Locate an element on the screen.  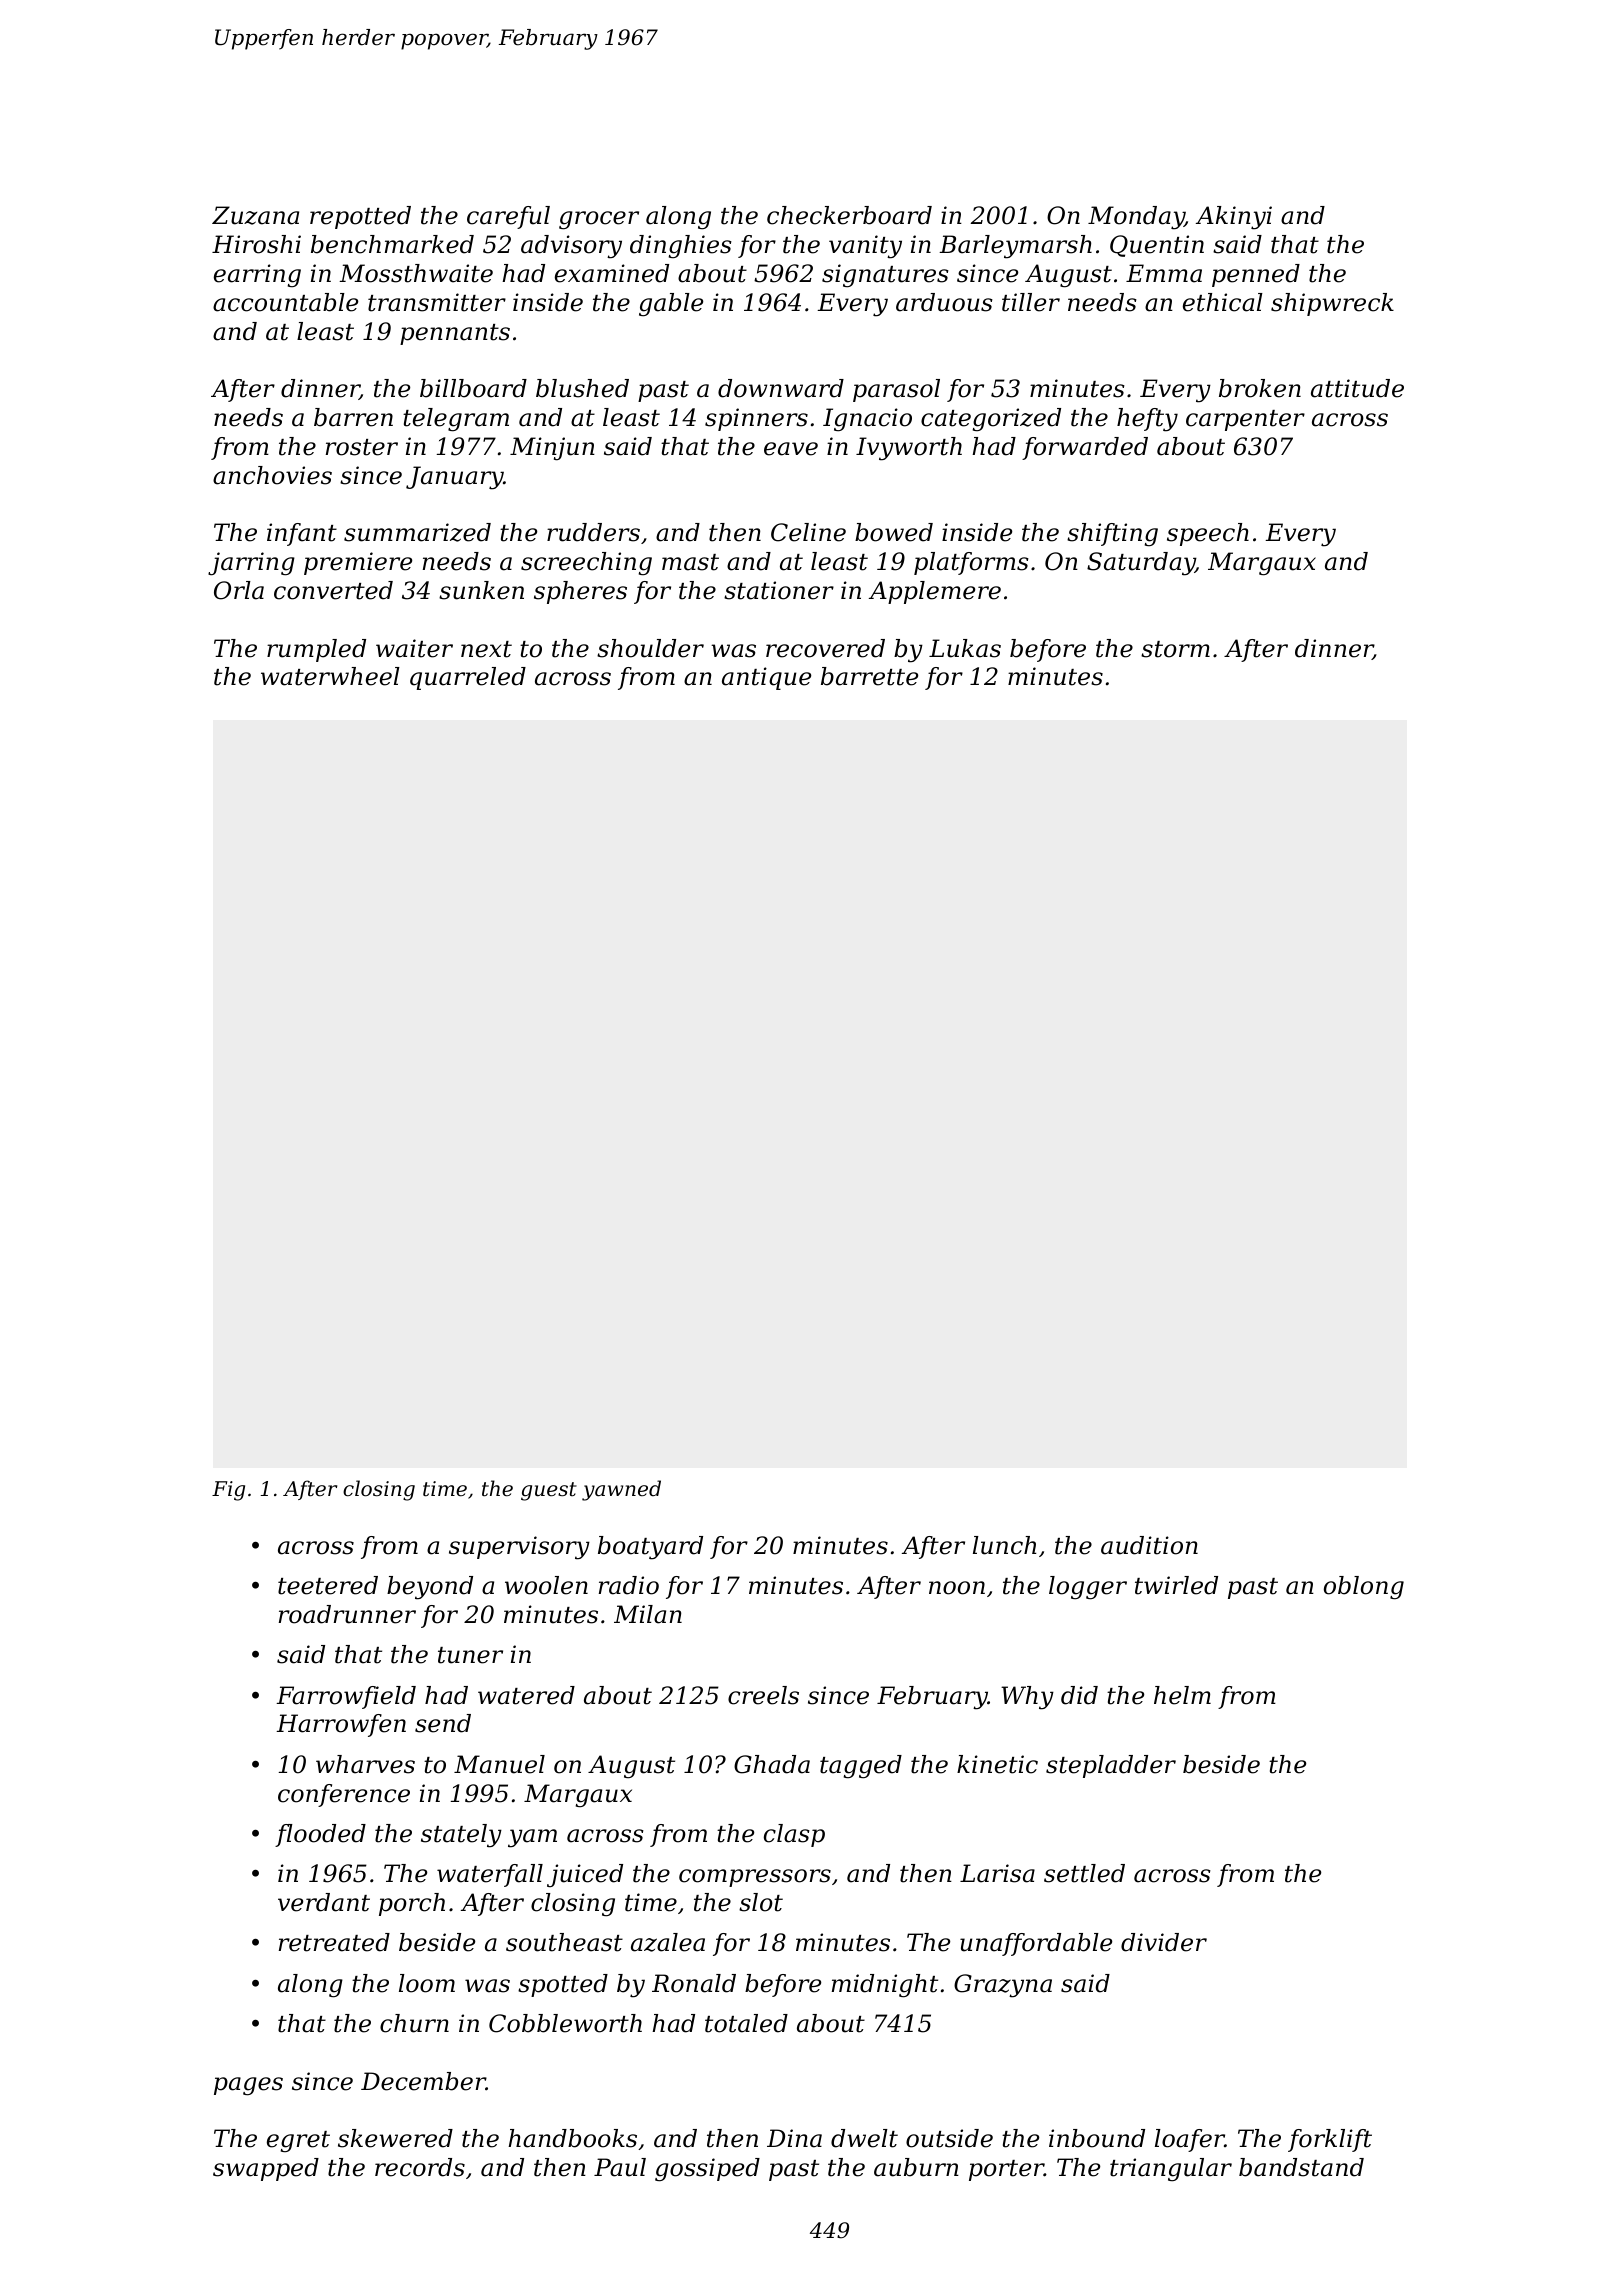
guest is located at coordinates (549, 1491).
